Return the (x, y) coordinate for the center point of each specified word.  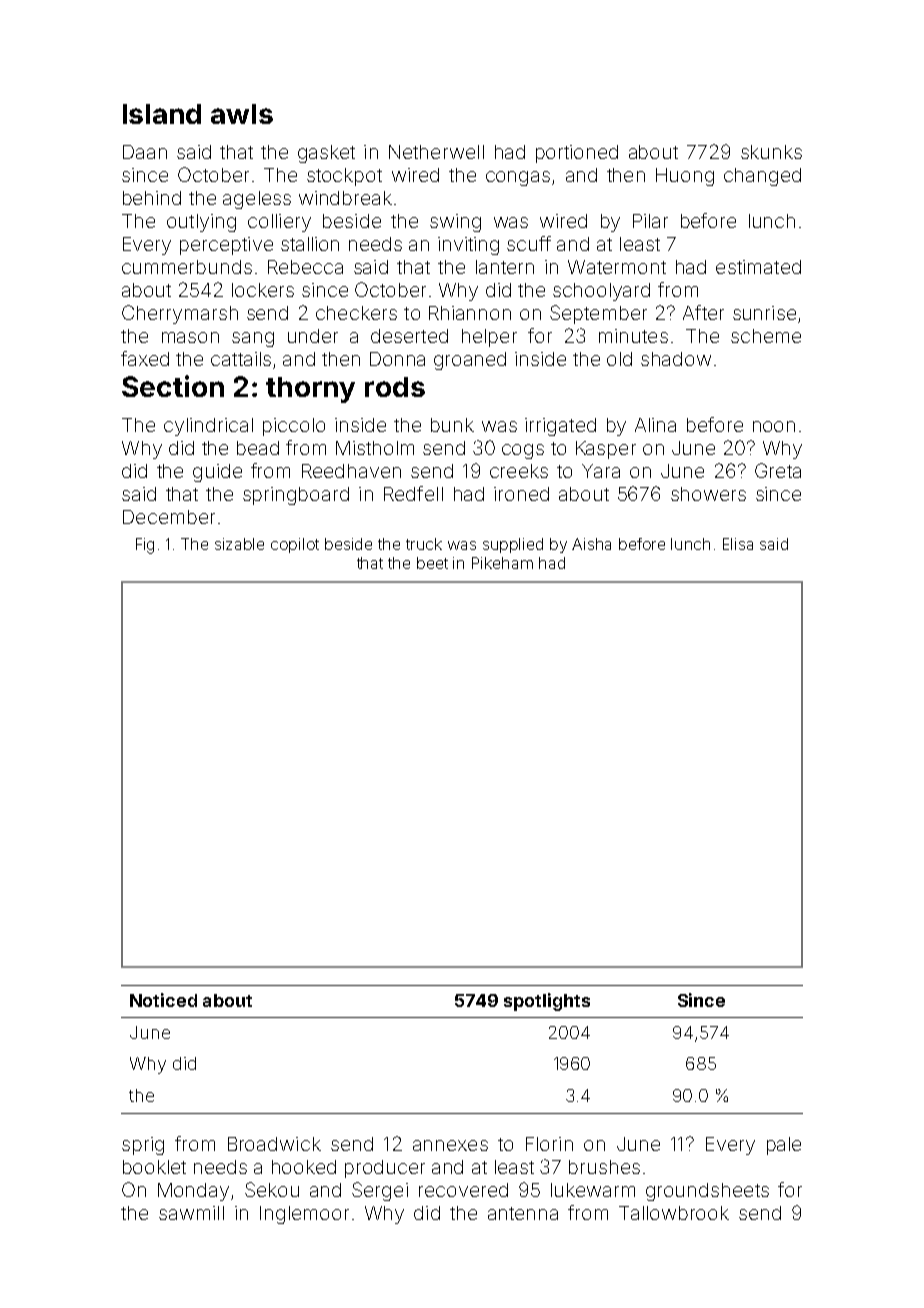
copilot (295, 545)
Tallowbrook (674, 1213)
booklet (154, 1167)
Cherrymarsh (180, 314)
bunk (452, 425)
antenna (523, 1213)
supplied (513, 545)
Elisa (738, 544)
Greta (778, 470)
